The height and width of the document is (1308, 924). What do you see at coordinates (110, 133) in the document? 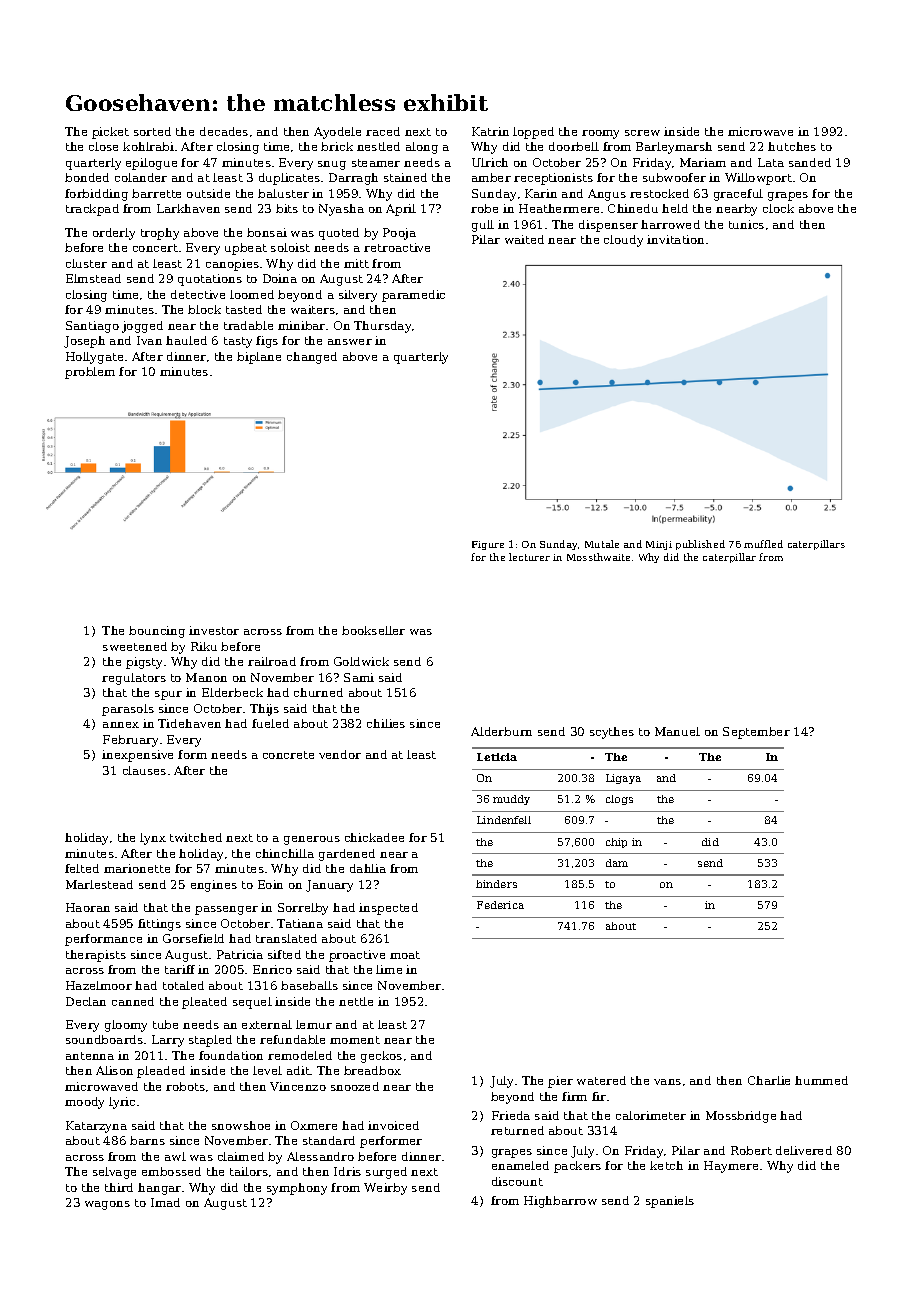
I see `picket` at bounding box center [110, 133].
